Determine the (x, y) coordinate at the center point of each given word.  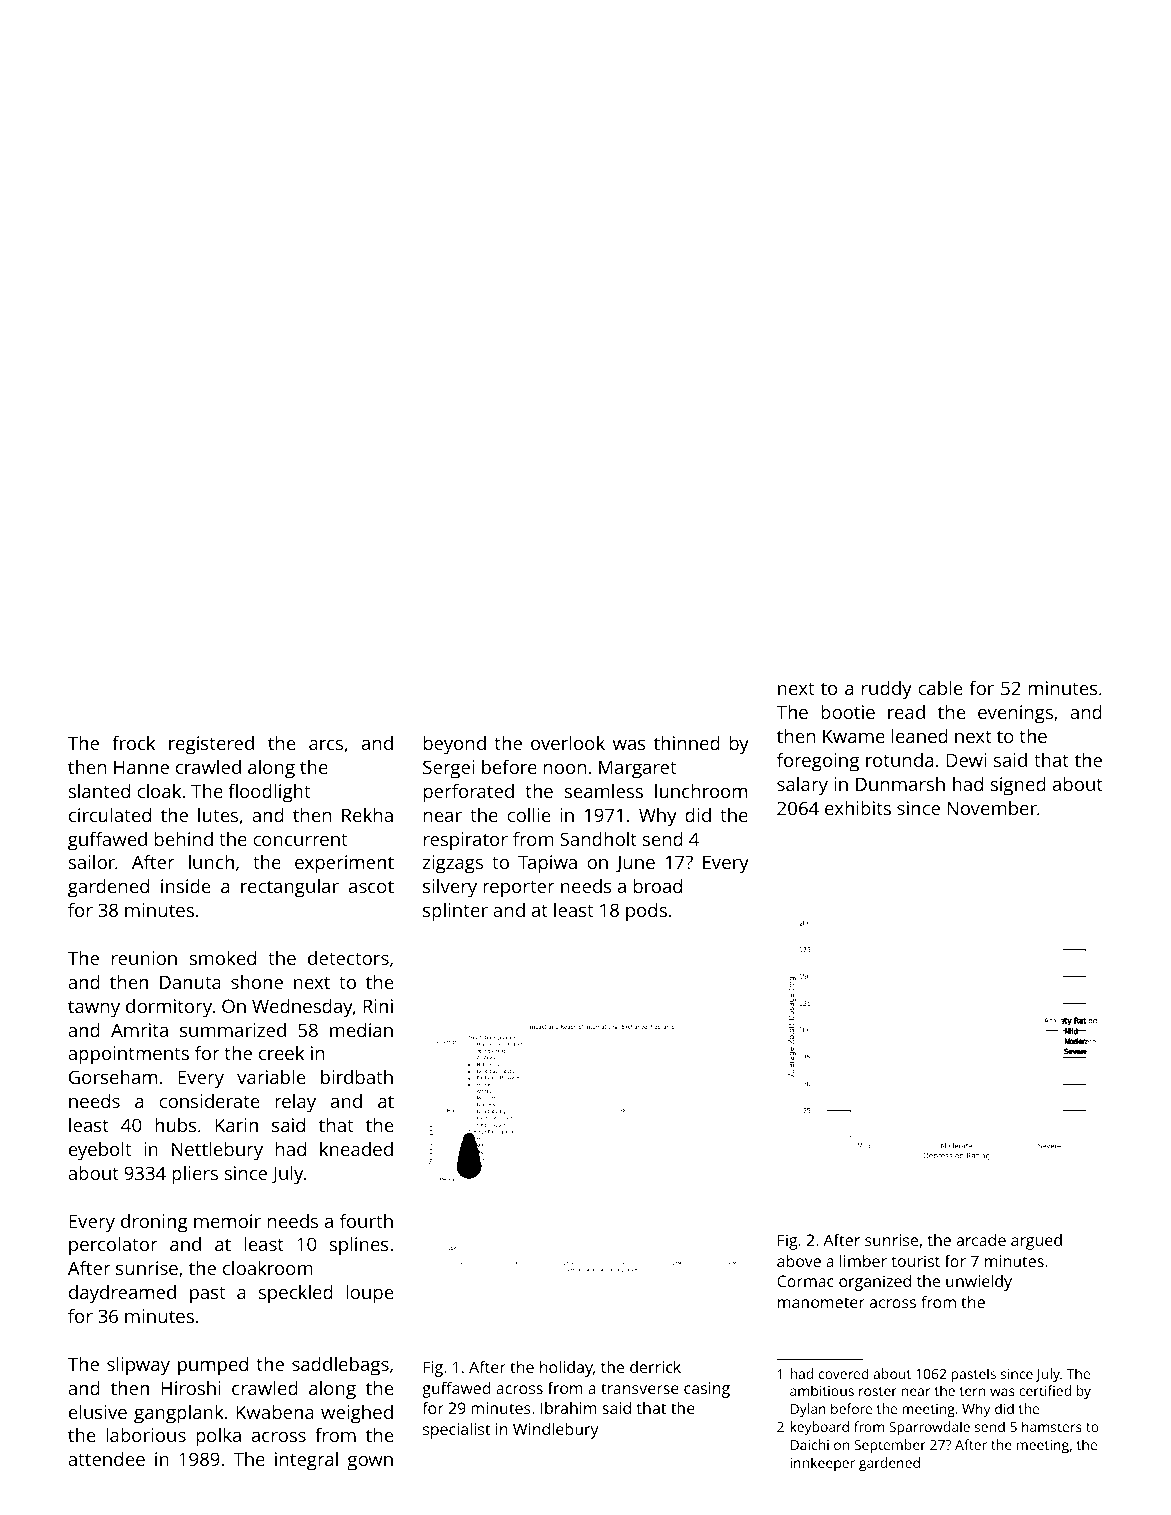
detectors (348, 958)
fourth (366, 1221)
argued (1036, 1242)
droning (154, 1223)
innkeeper (822, 1464)
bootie (848, 712)
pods (646, 912)
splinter (455, 912)
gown (370, 1463)
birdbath (357, 1077)
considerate (209, 1101)
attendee (106, 1459)
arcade (981, 1240)
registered (211, 745)
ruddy (887, 690)
